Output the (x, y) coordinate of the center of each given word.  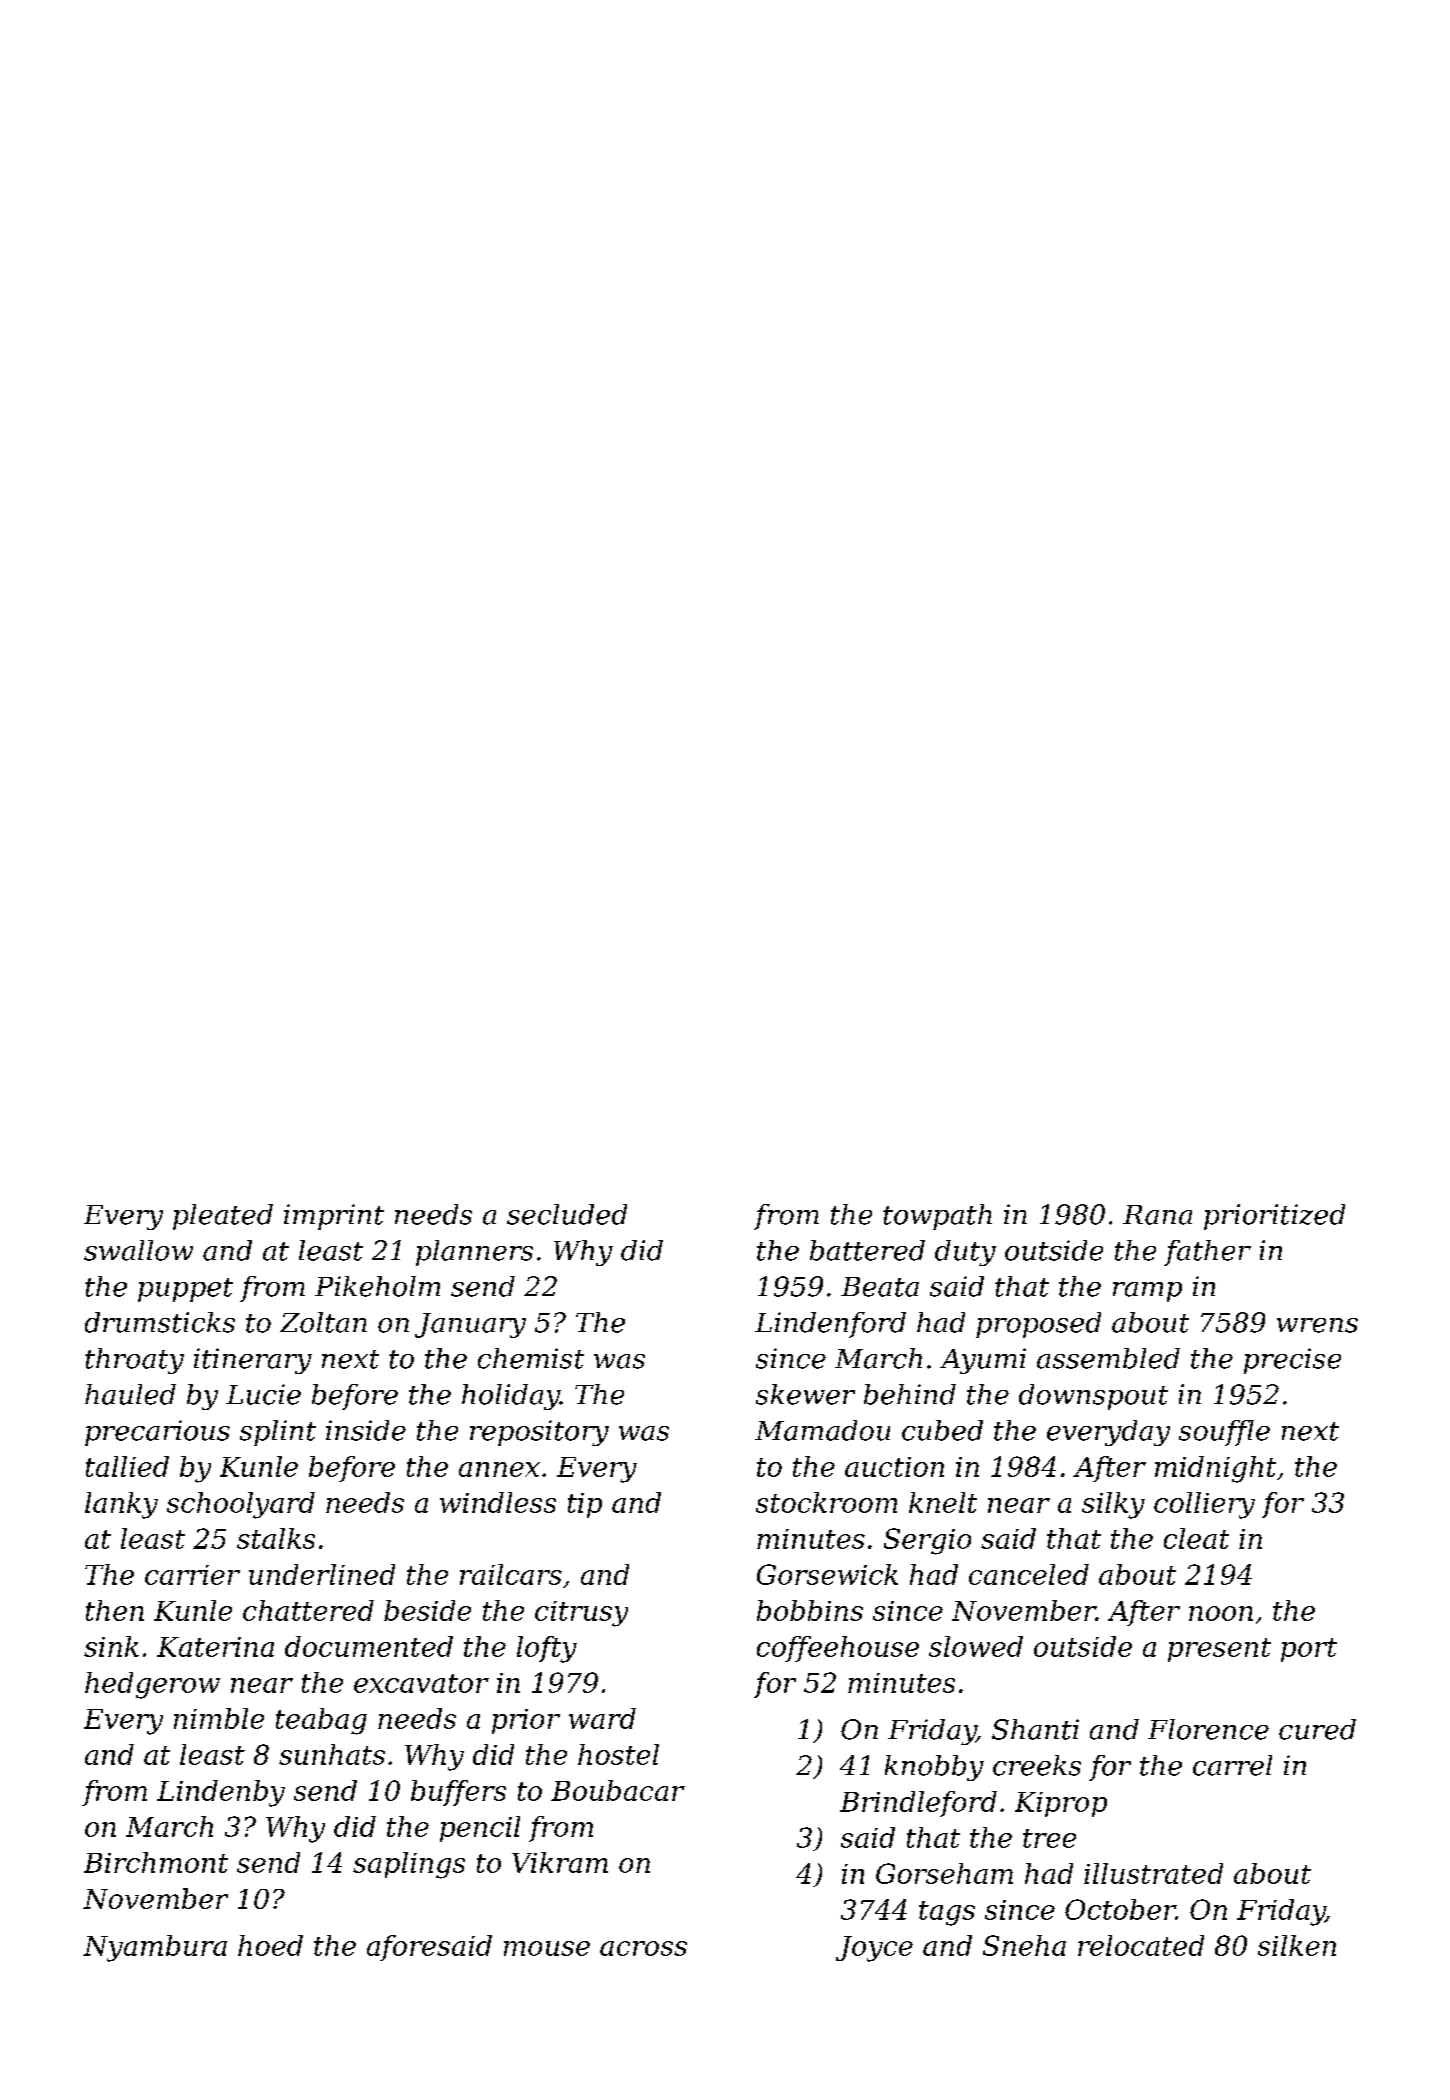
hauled (130, 1394)
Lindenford (830, 1325)
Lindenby (221, 1793)
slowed (976, 1646)
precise (1292, 1361)
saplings (409, 1865)
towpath (937, 1217)
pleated (223, 1217)
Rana (1157, 1215)
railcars (511, 1574)
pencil (480, 1829)
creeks (1037, 1765)
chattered (308, 1610)
